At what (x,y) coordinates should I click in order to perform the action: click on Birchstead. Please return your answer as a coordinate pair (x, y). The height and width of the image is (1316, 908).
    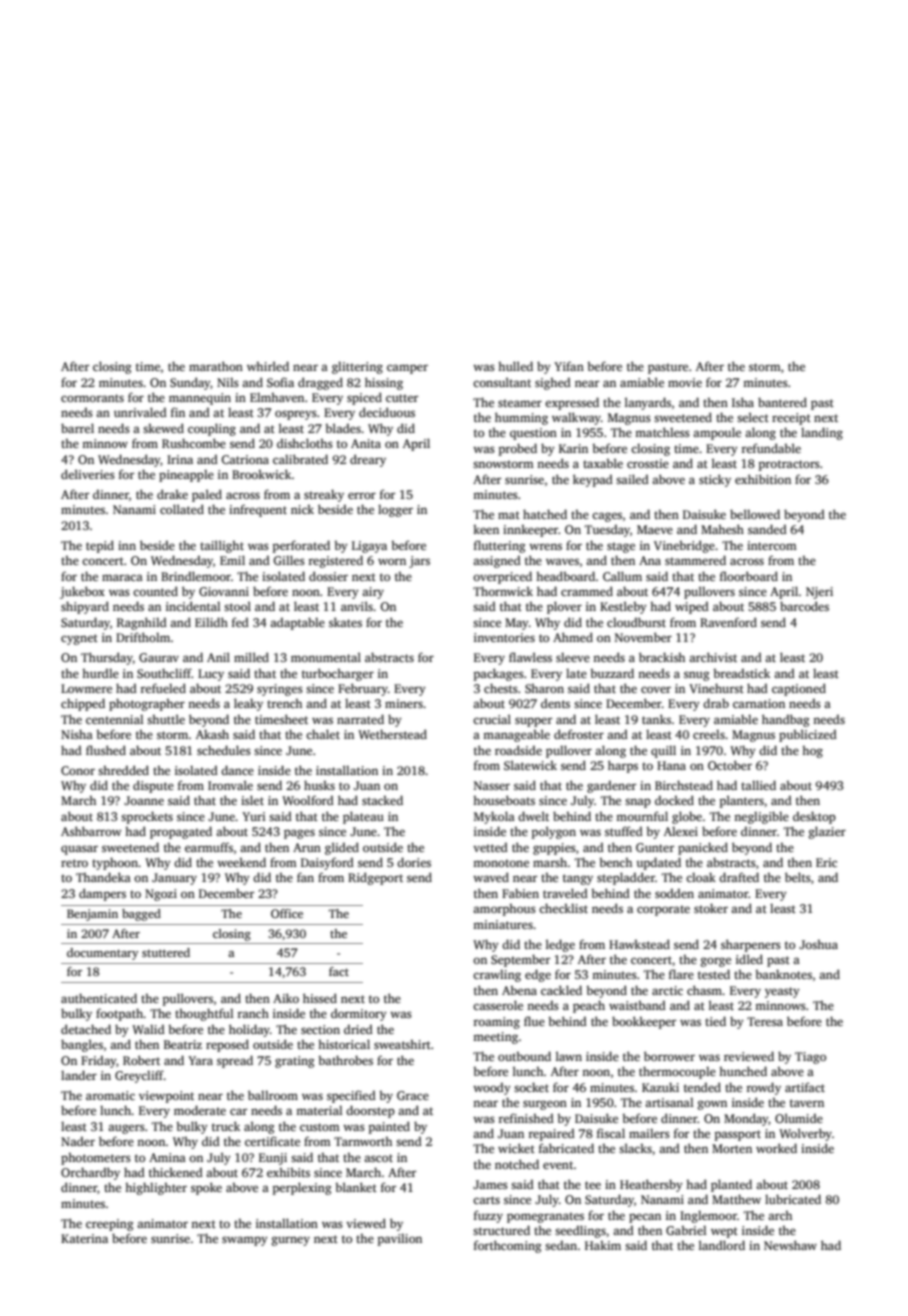
    Looking at the image, I should click on (684, 785).
